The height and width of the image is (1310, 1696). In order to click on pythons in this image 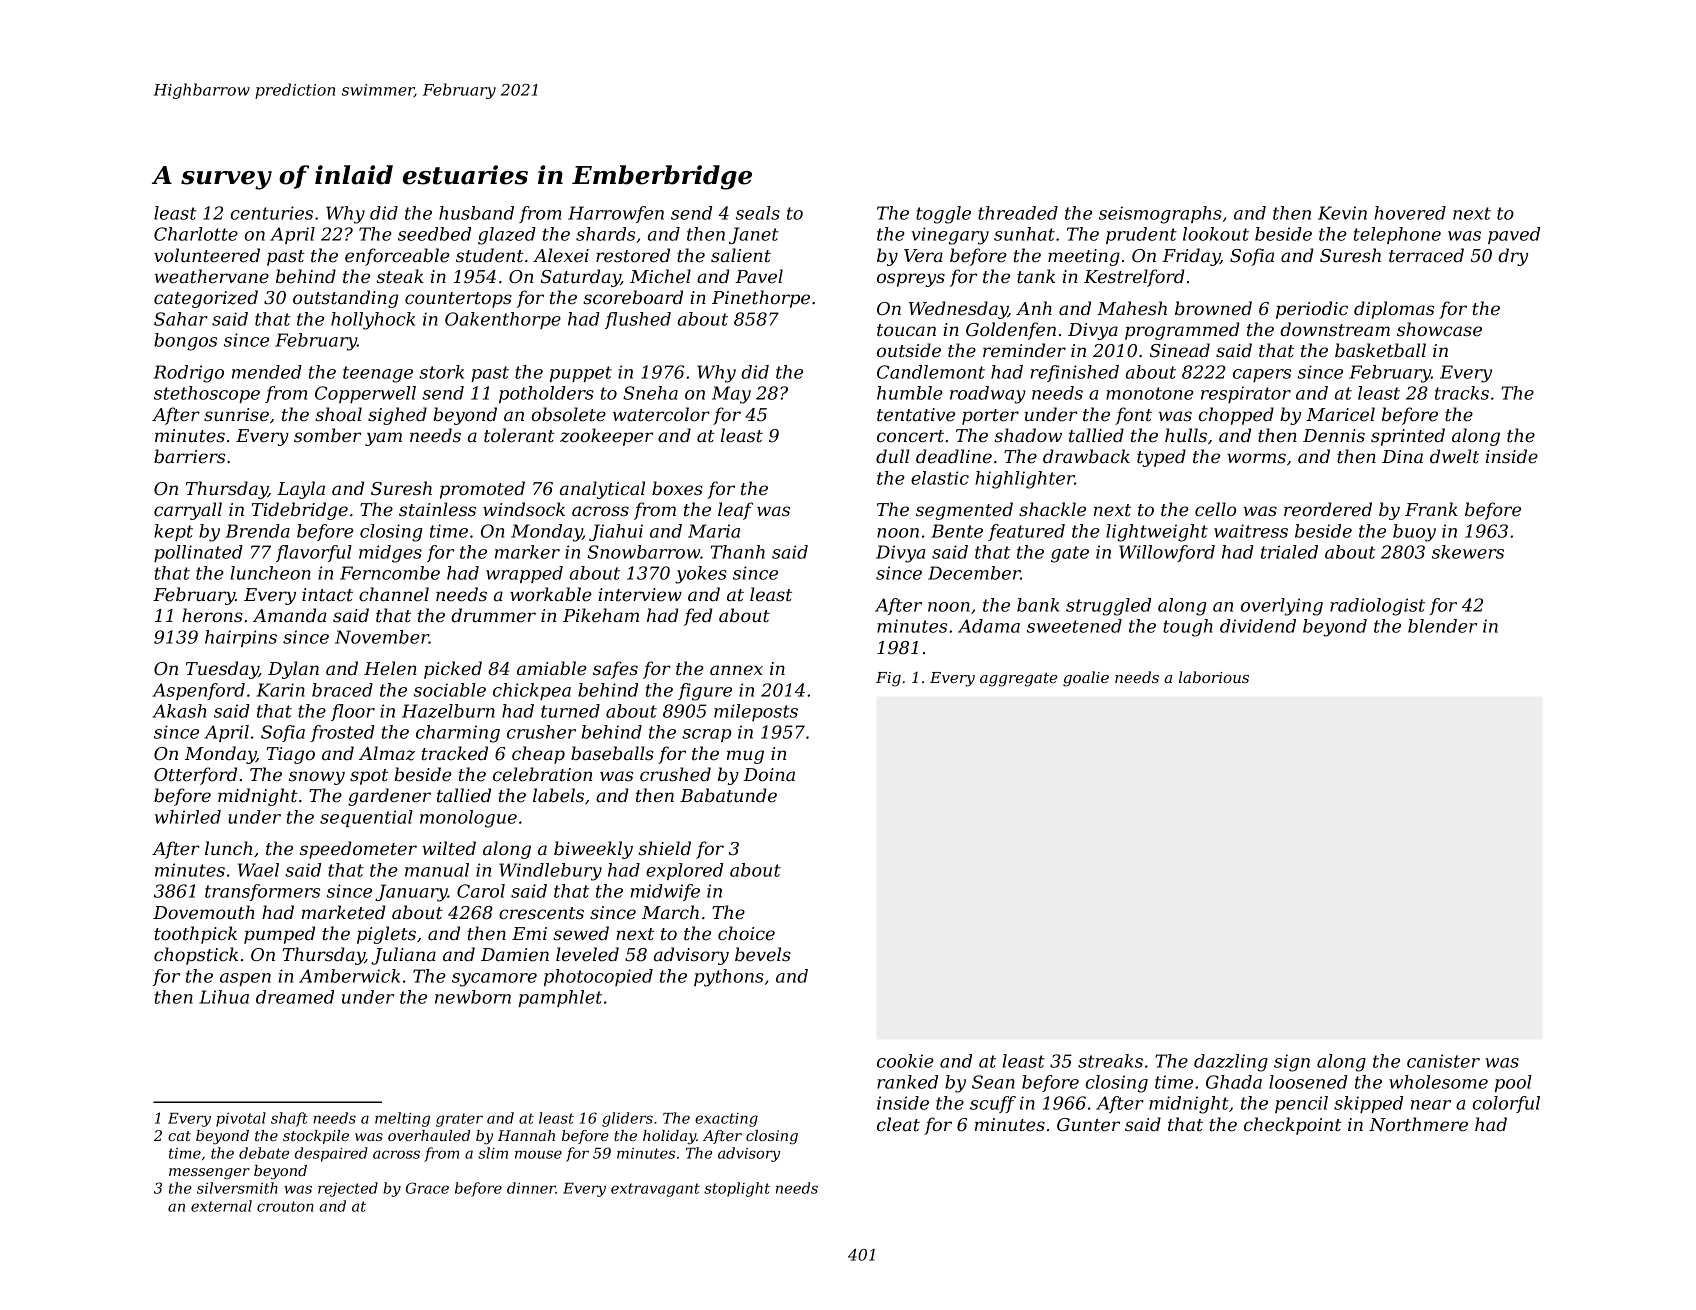, I will do `click(729, 978)`.
